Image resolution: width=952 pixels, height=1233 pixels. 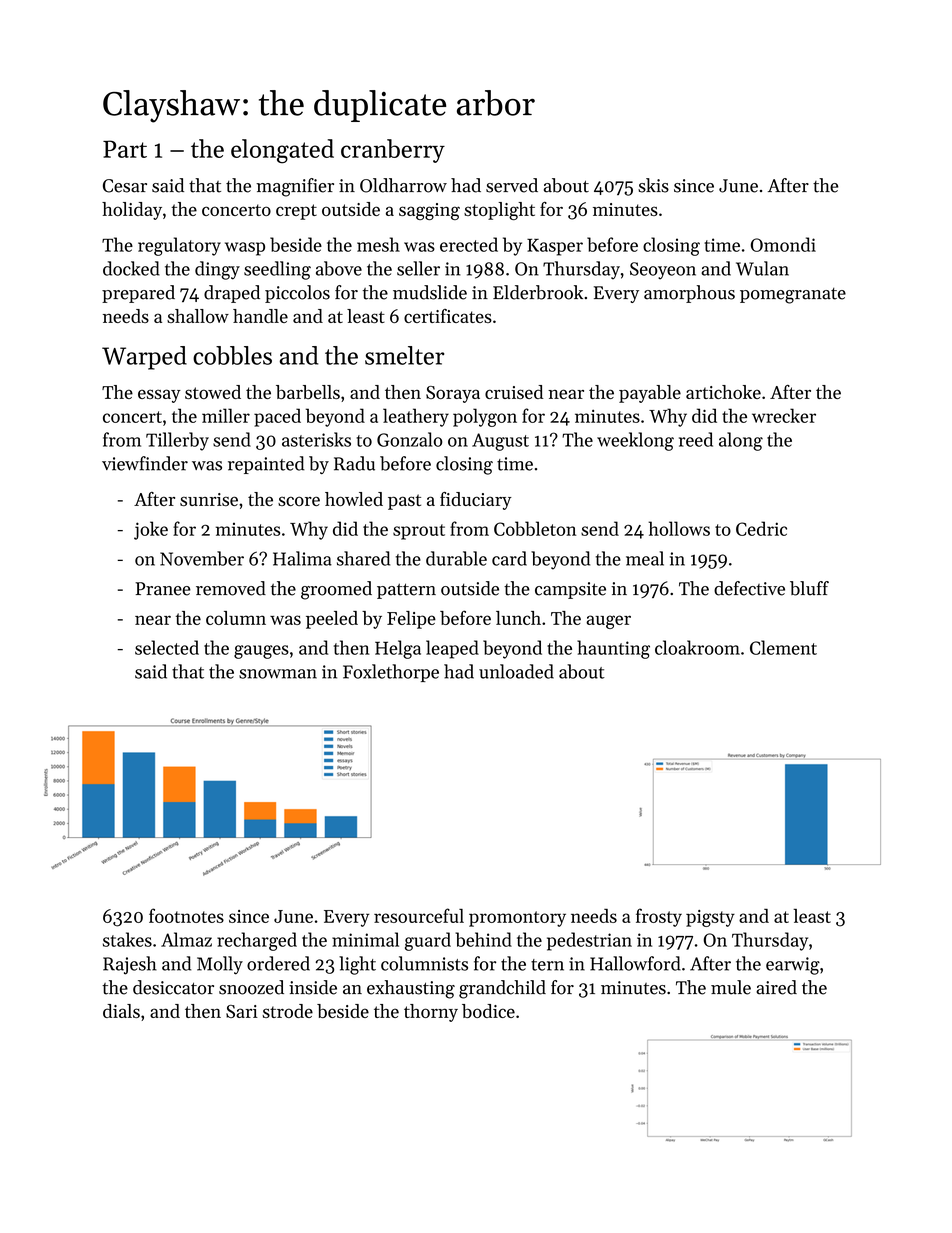 What do you see at coordinates (297, 294) in the document?
I see `piccolos` at bounding box center [297, 294].
